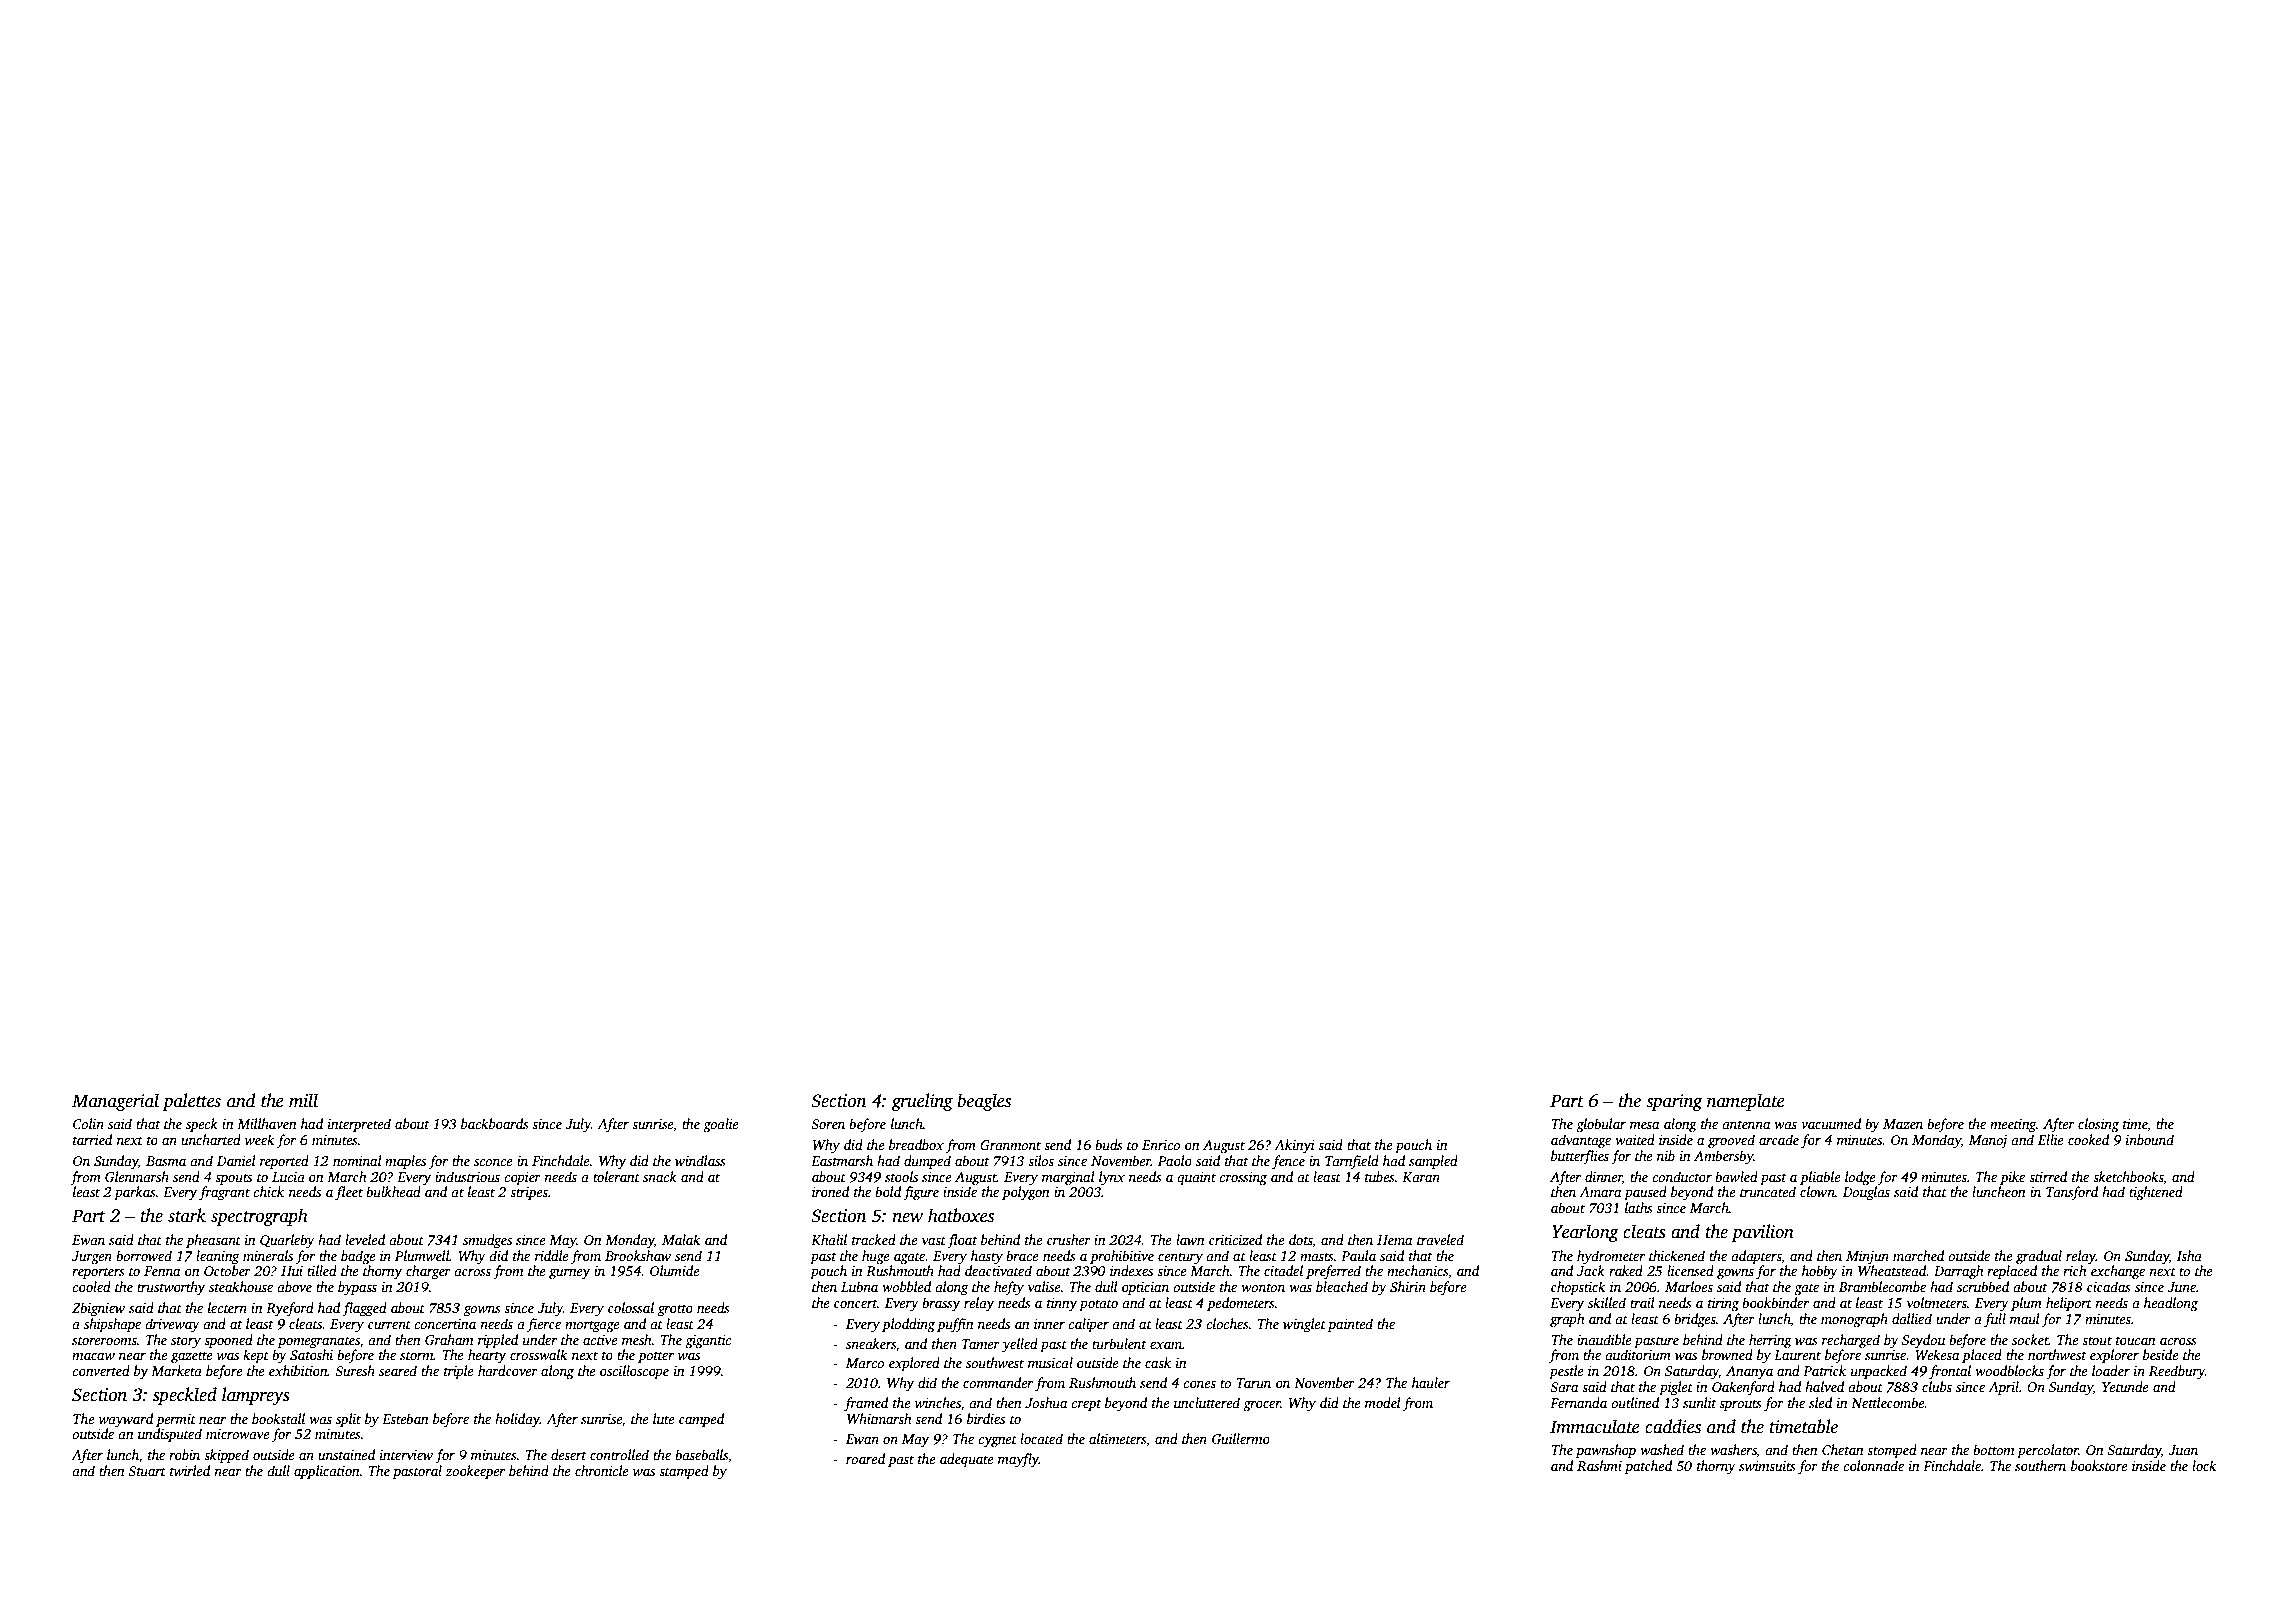 The image size is (2292, 1620). What do you see at coordinates (700, 1160) in the screenshot?
I see `windlass` at bounding box center [700, 1160].
